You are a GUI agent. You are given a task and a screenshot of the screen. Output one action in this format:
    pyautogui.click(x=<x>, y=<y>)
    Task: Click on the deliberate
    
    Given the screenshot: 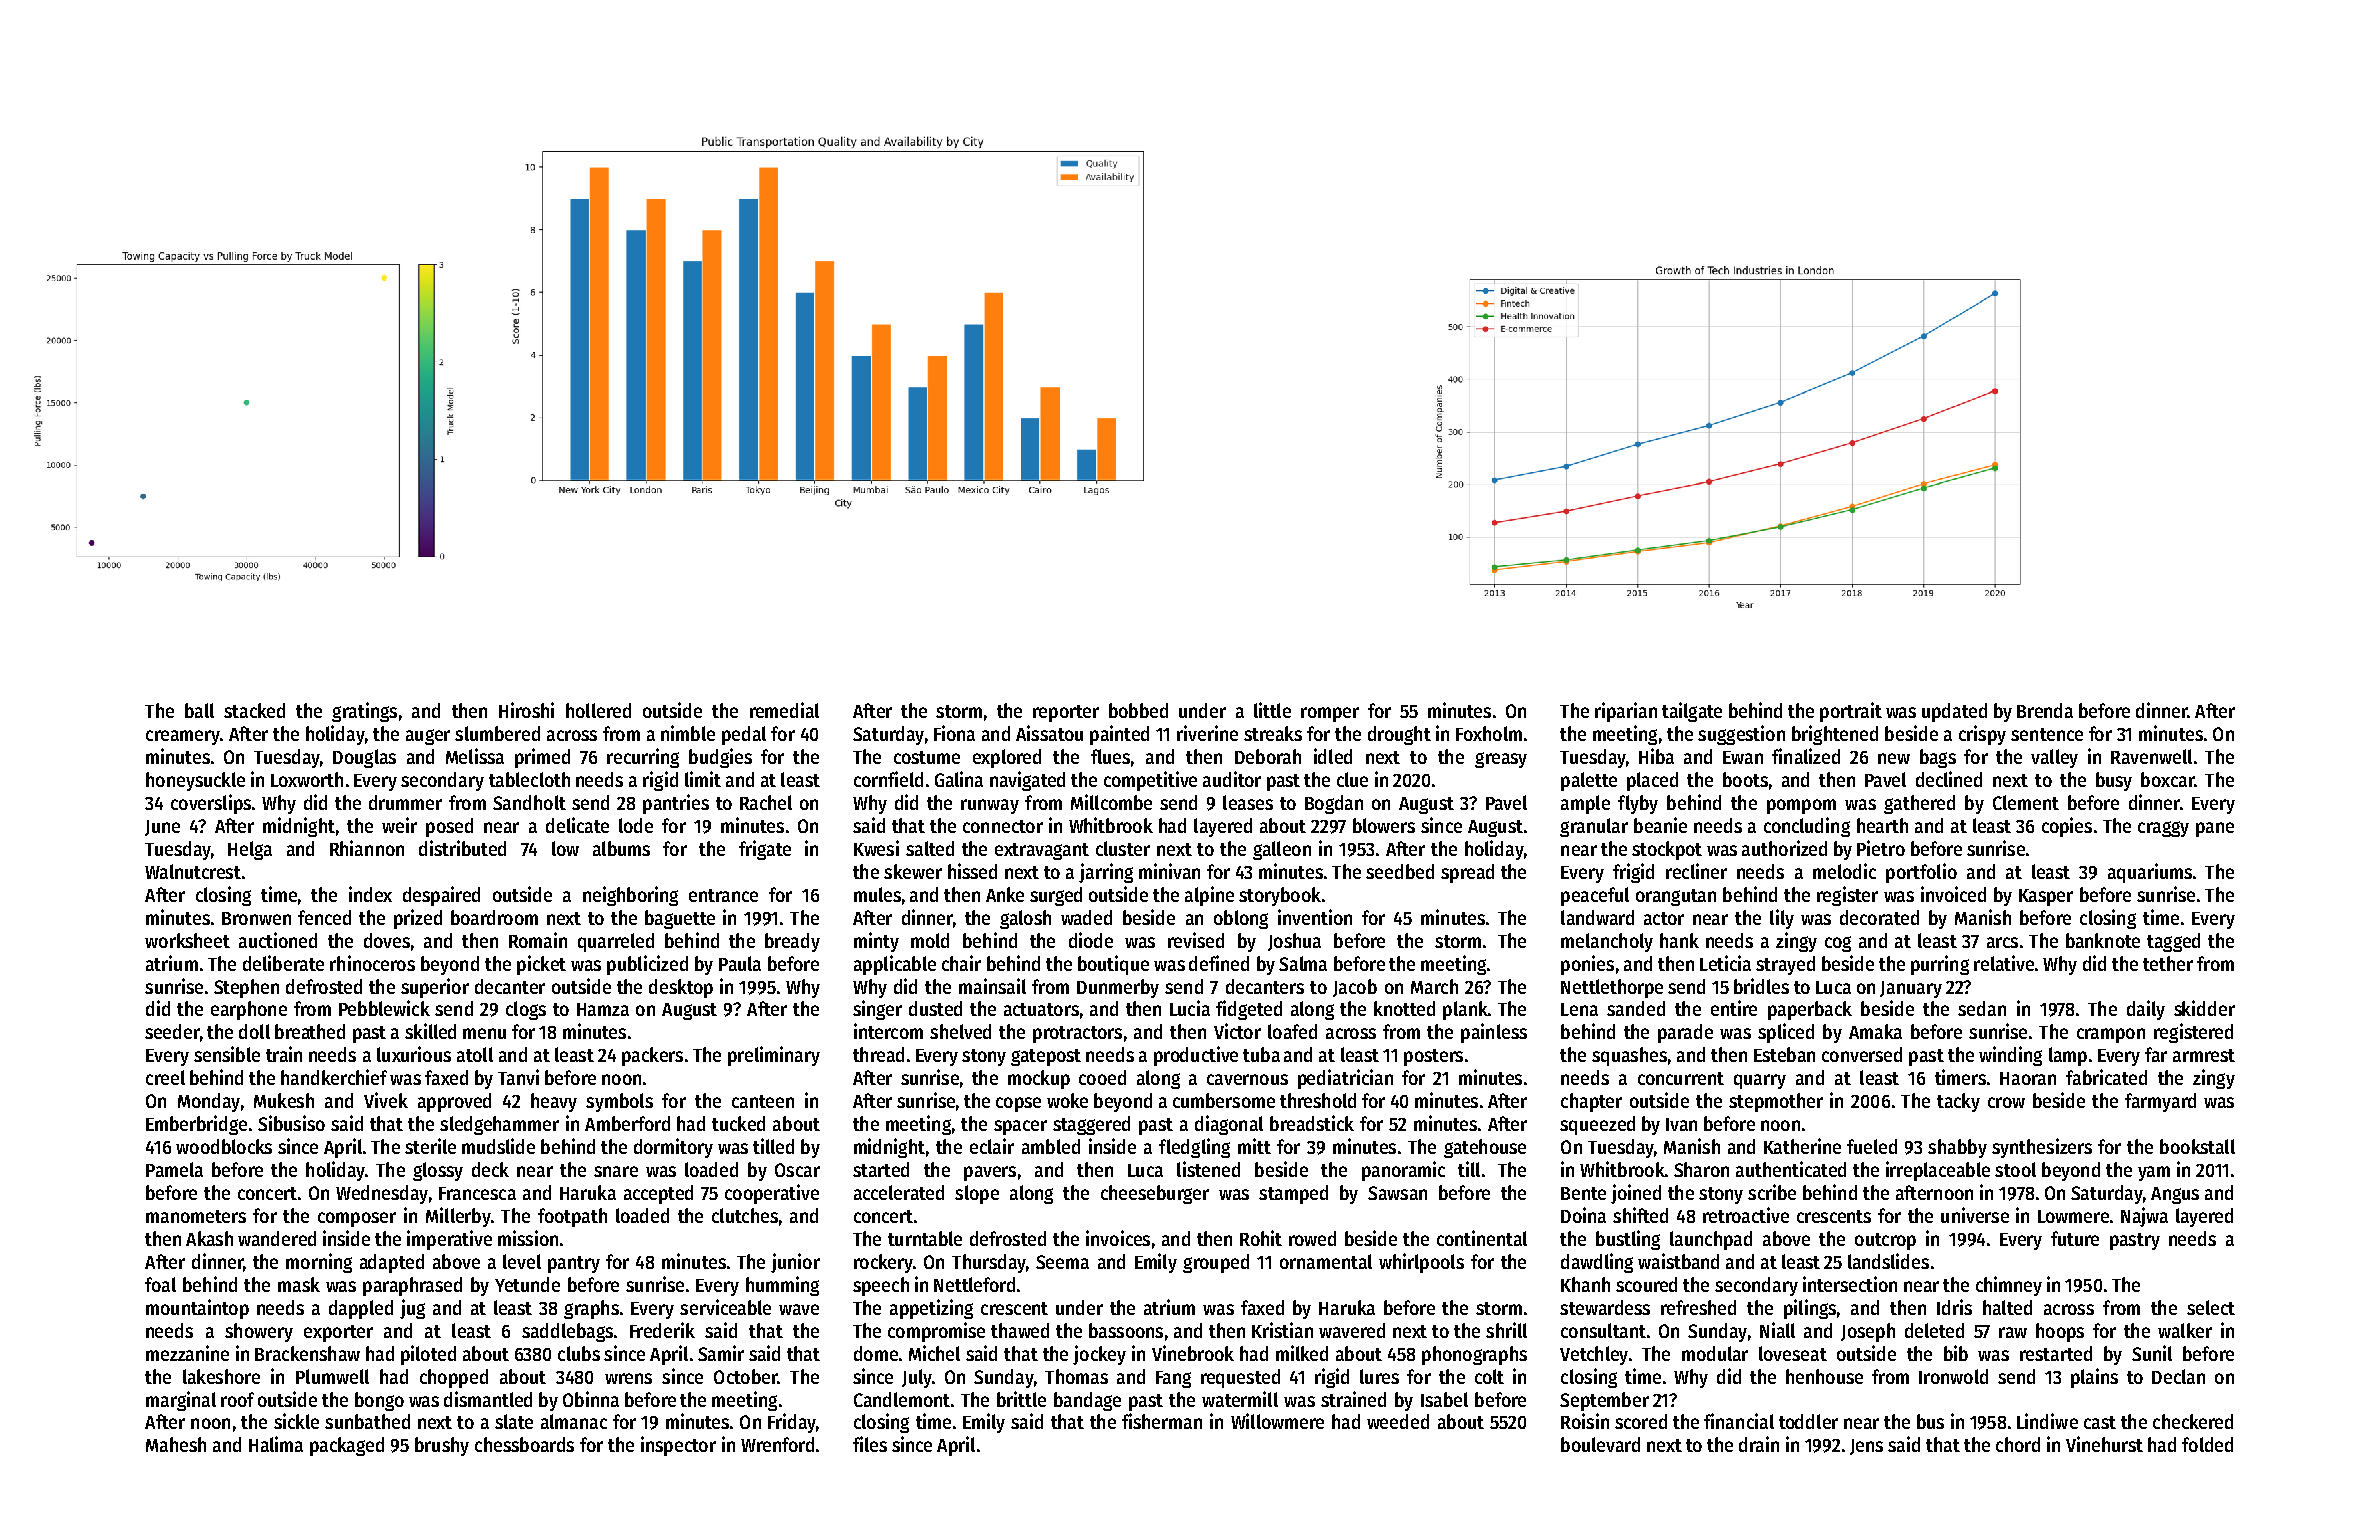 What is the action you would take?
    pyautogui.click(x=283, y=963)
